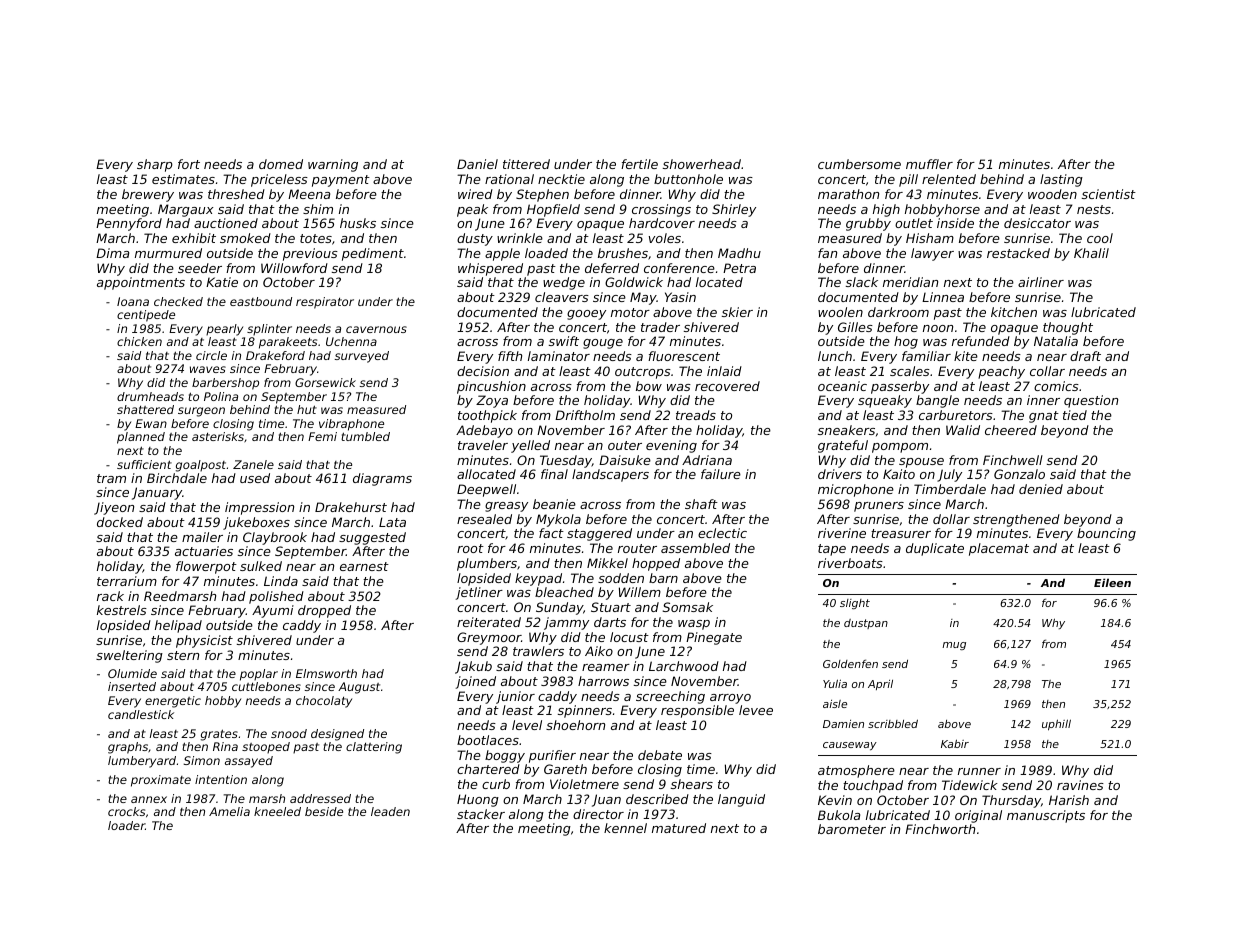 This screenshot has width=1233, height=952. I want to click on laminator, so click(559, 356).
